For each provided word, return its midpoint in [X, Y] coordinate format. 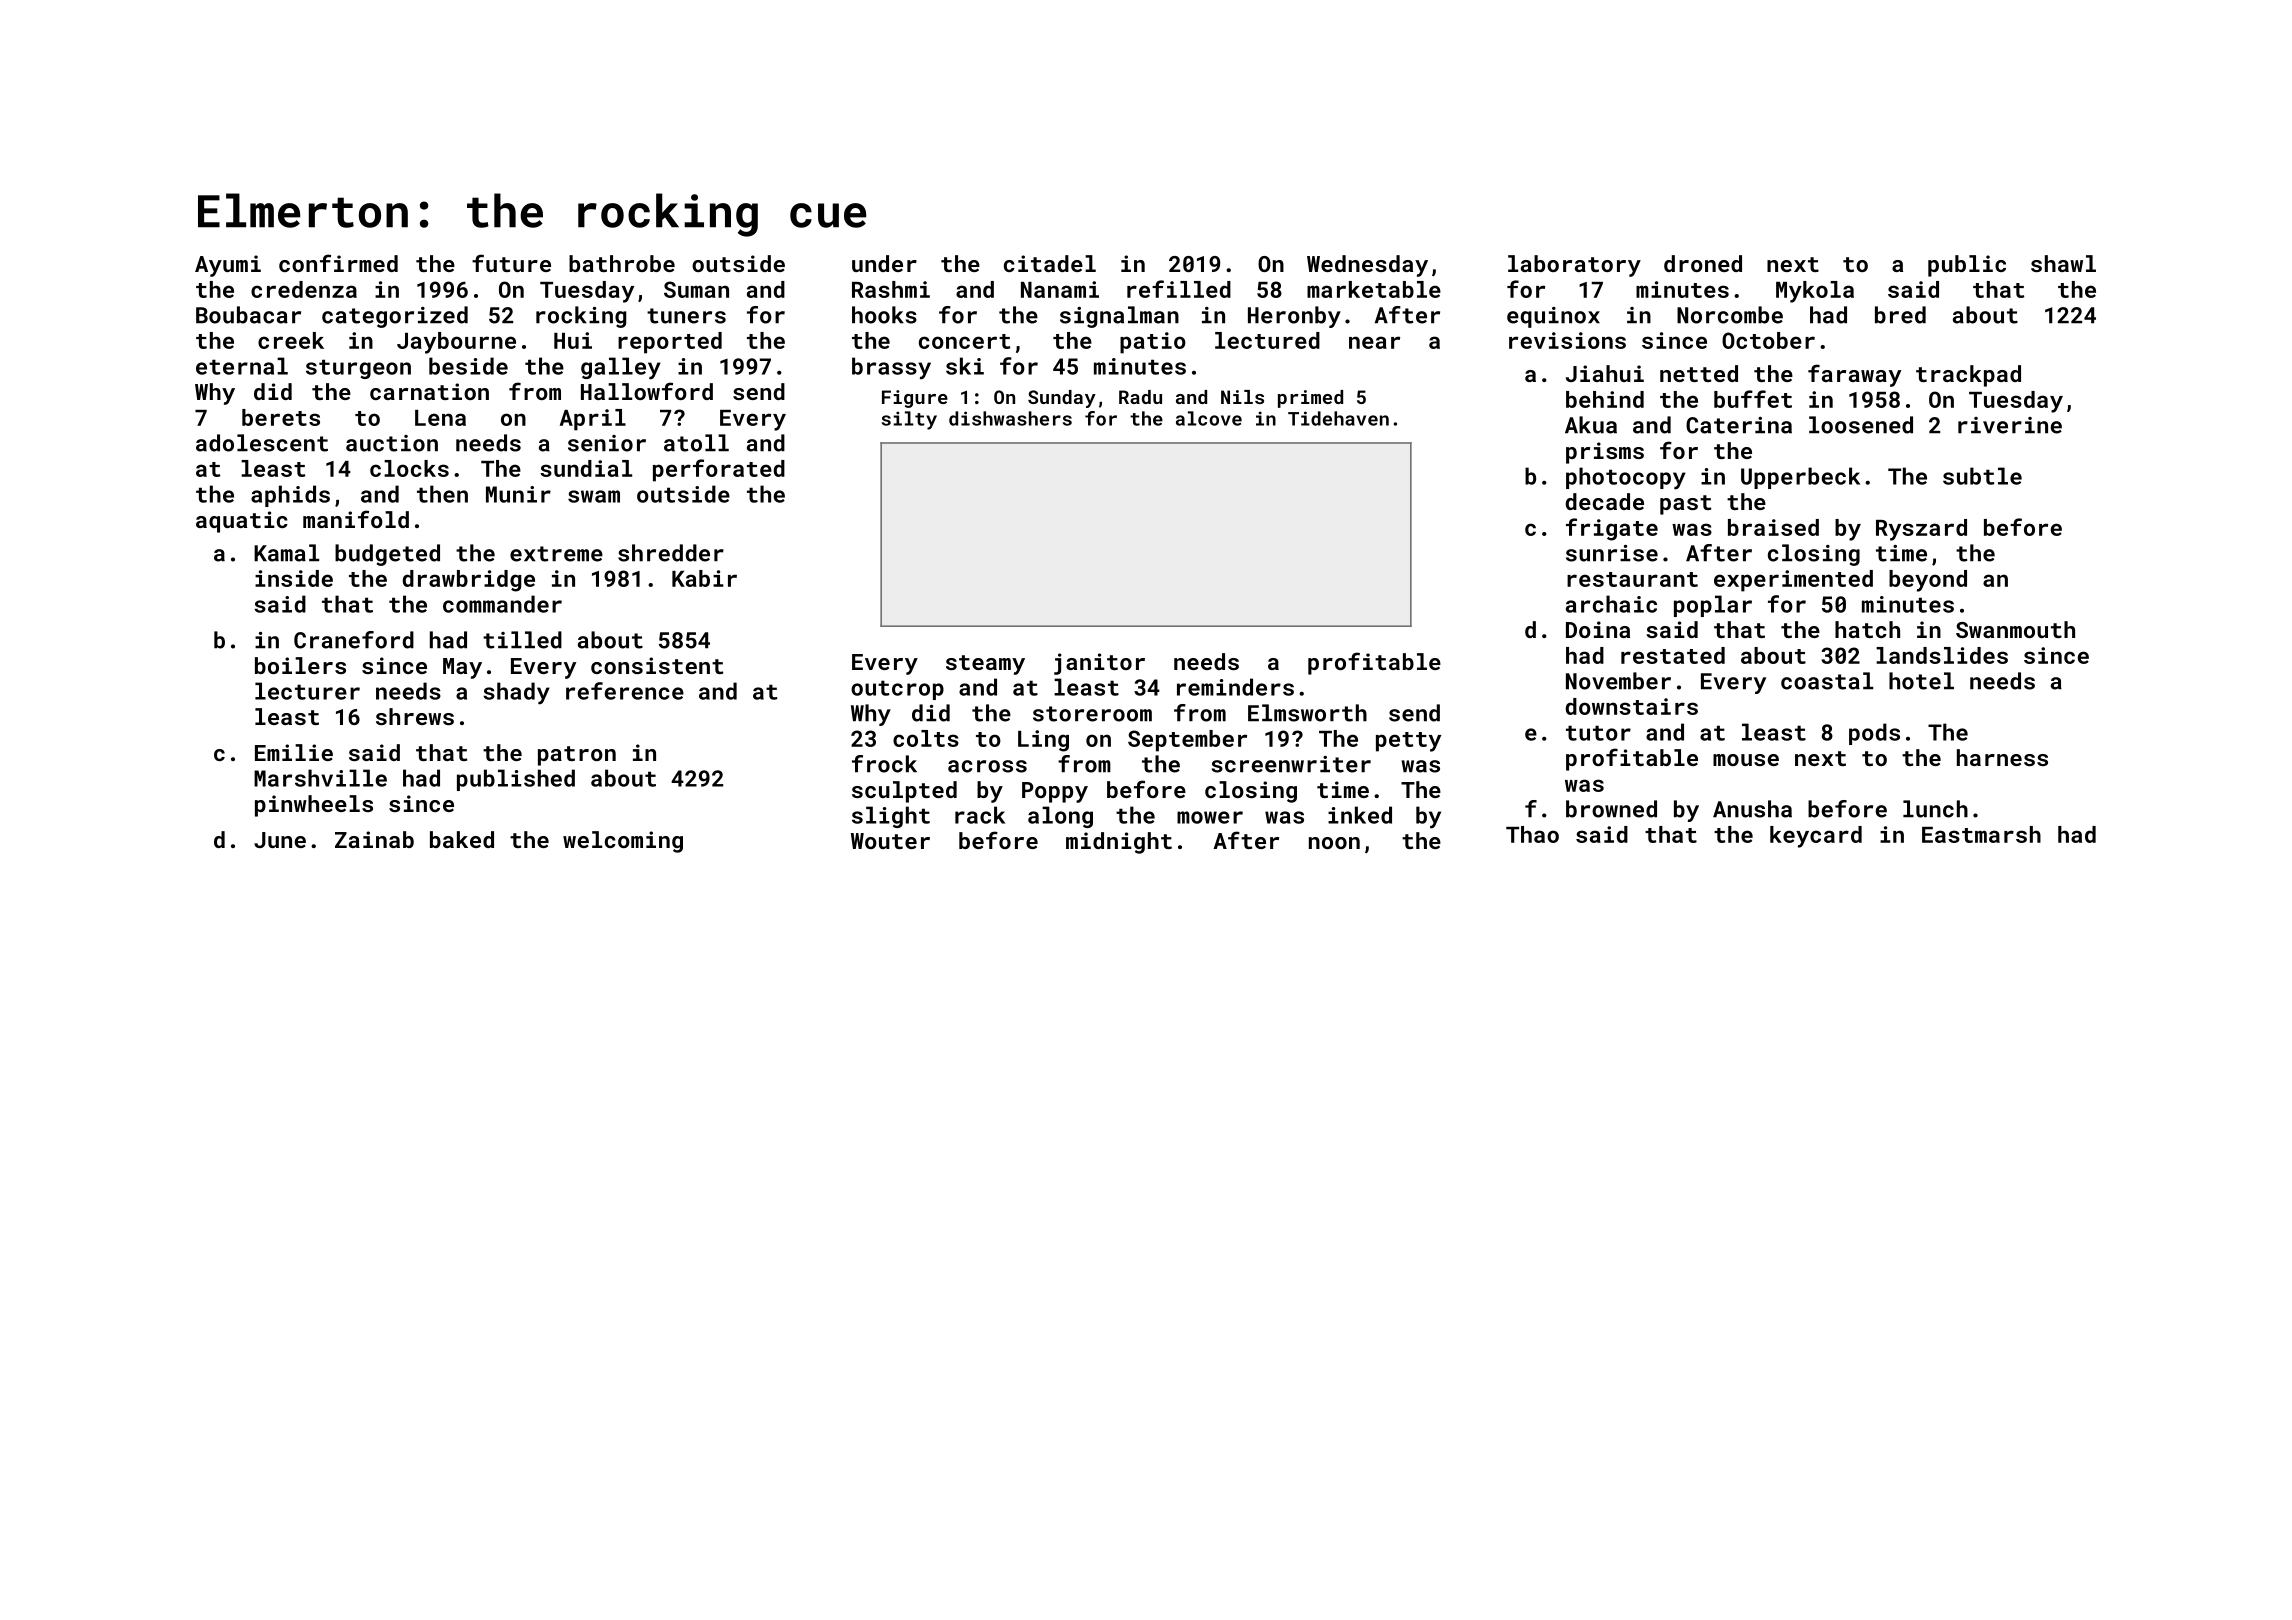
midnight [1119, 843]
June [280, 840]
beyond [1928, 581]
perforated [719, 470]
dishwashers [1010, 418]
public [1967, 266]
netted [1699, 373]
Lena [440, 418]
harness [2002, 757]
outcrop [897, 690]
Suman [696, 289]
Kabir [704, 578]
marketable [1374, 289]
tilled [522, 640]
